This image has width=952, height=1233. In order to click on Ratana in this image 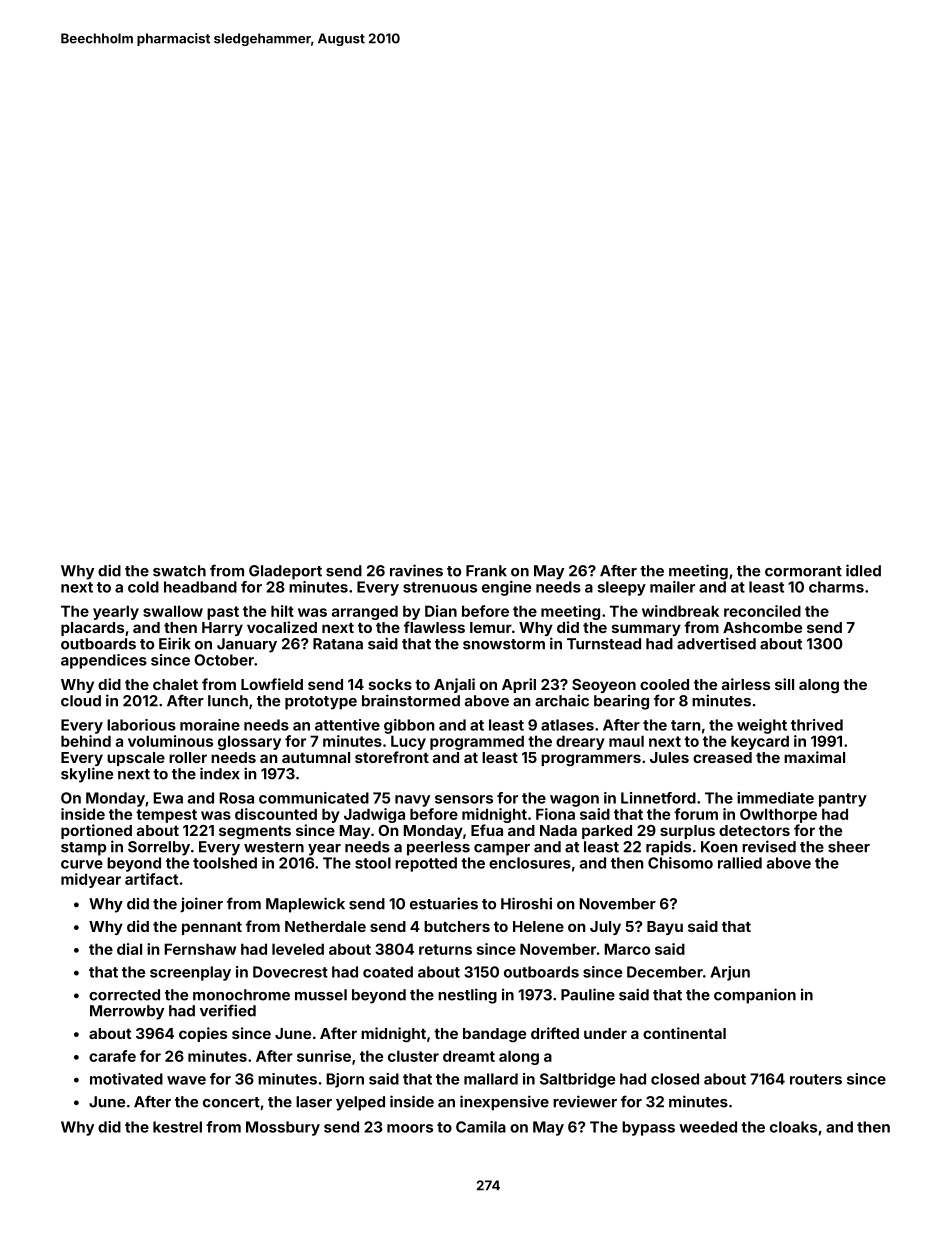, I will do `click(338, 644)`.
